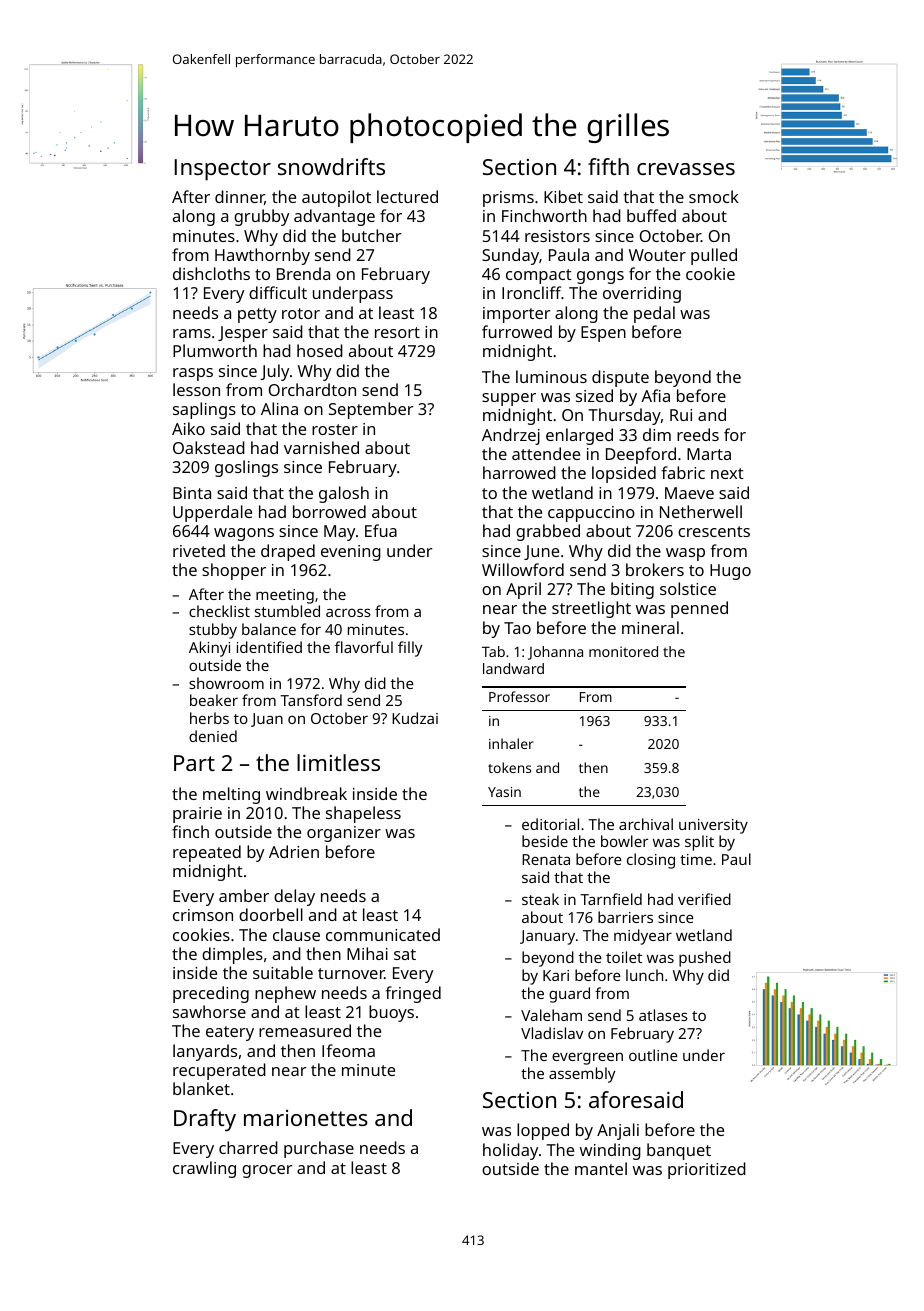  Describe the element at coordinates (201, 1088) in the image. I see `blanket` at that location.
